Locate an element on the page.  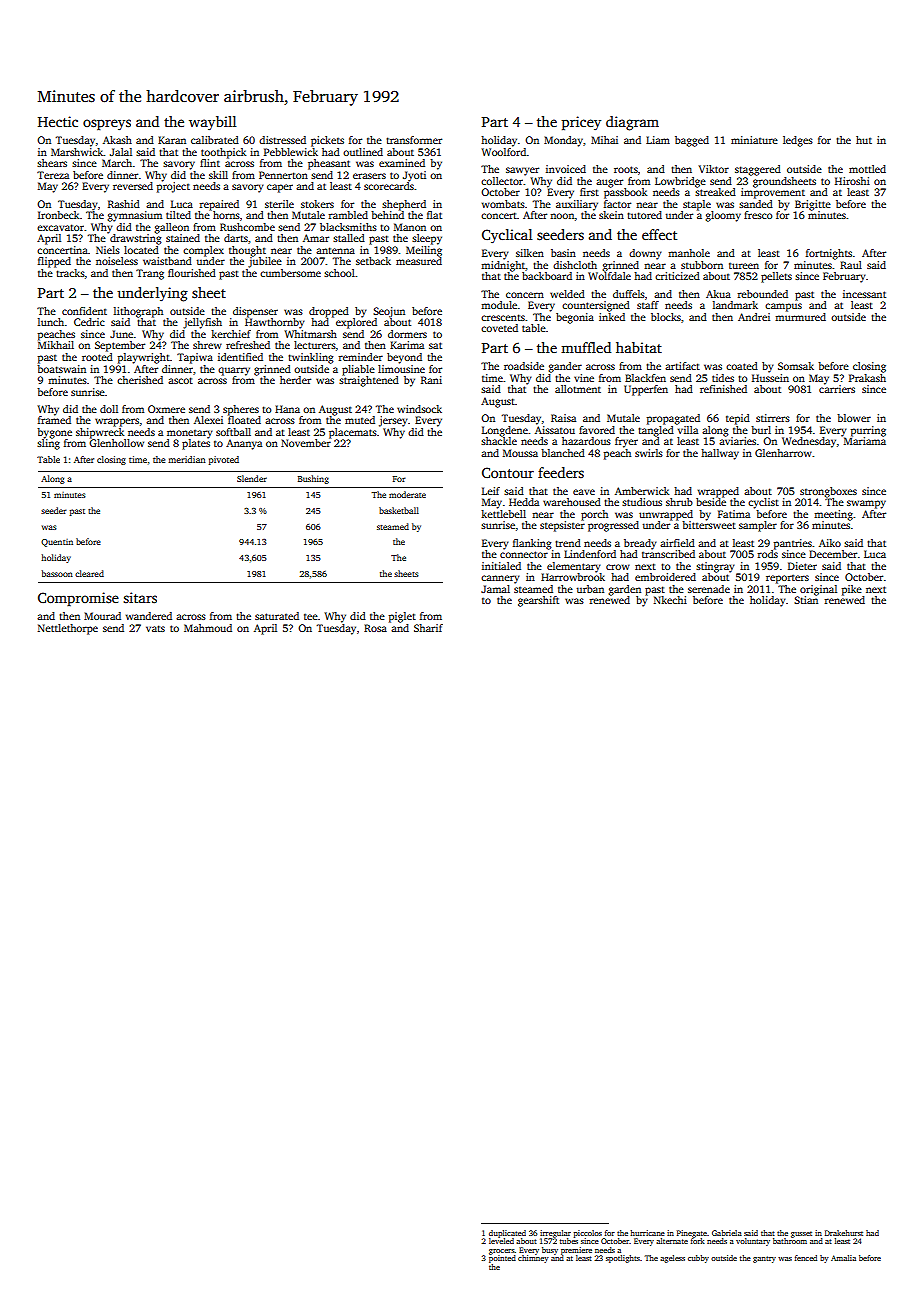
excavator is located at coordinates (60, 227).
